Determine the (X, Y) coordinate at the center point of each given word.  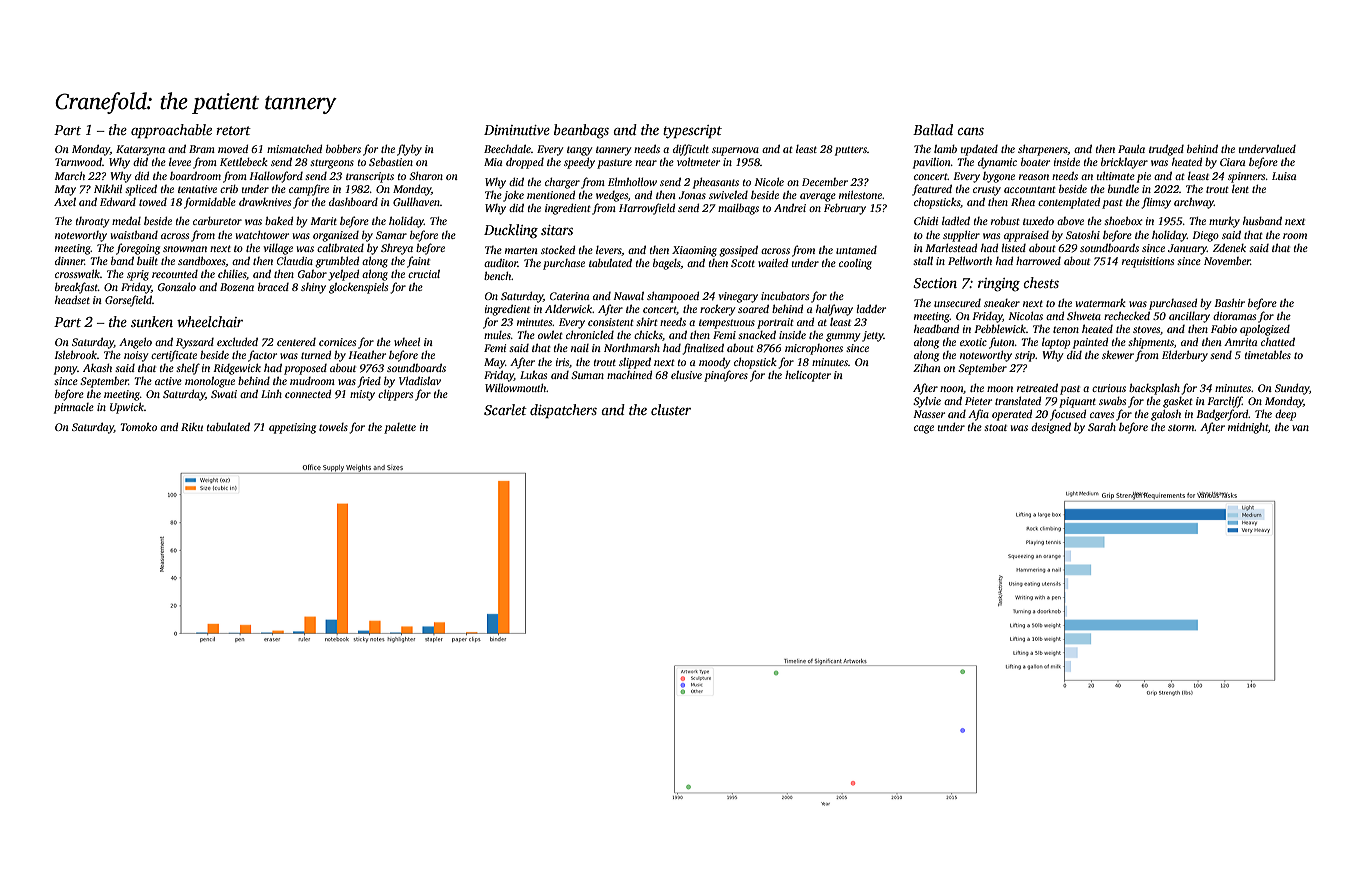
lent (1240, 189)
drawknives (265, 202)
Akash (97, 367)
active (168, 381)
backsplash (1154, 389)
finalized (703, 349)
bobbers (343, 148)
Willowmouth (516, 387)
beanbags (581, 131)
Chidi (926, 220)
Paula (1131, 149)
